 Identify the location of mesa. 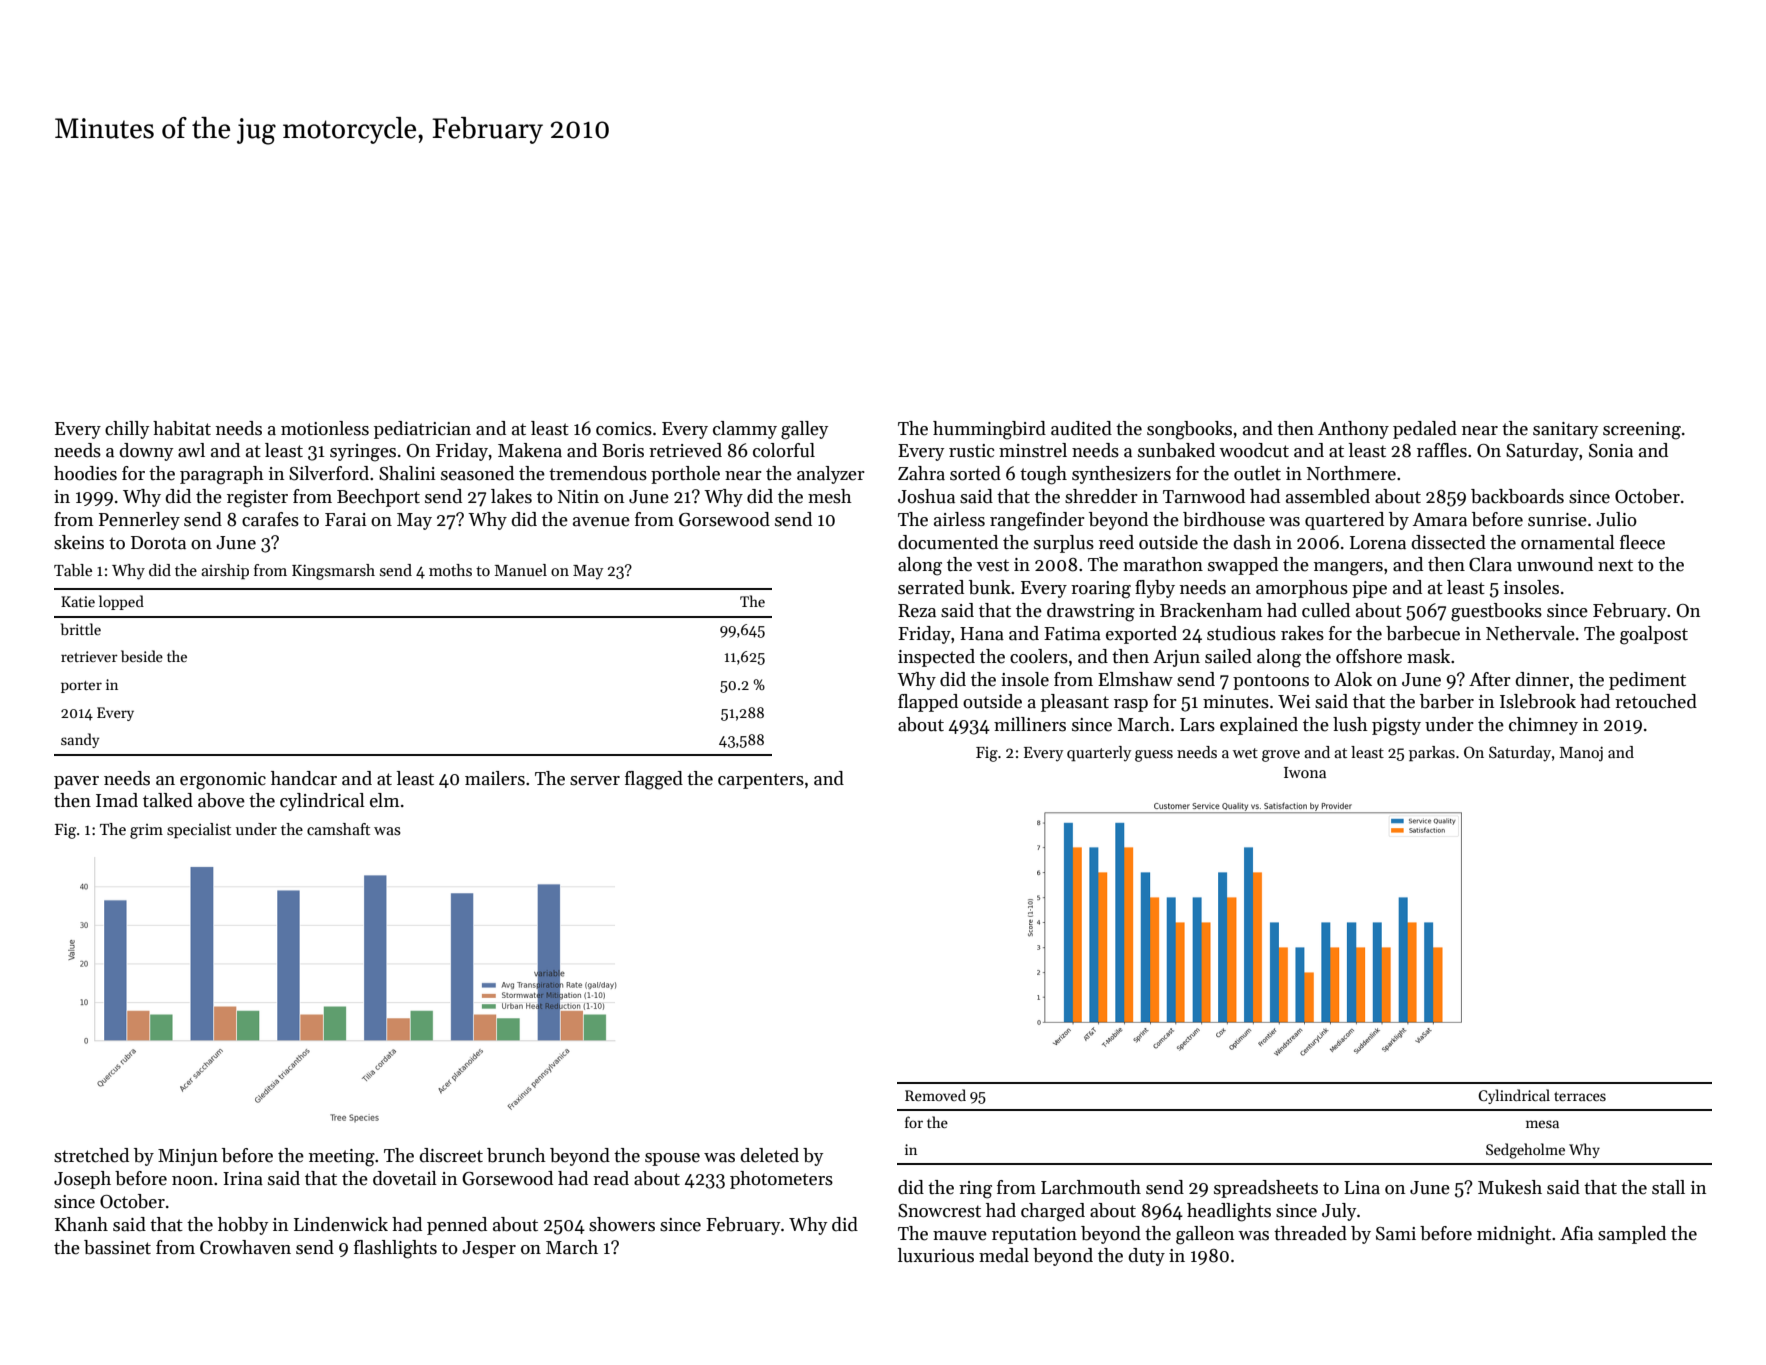
(1542, 1124).
